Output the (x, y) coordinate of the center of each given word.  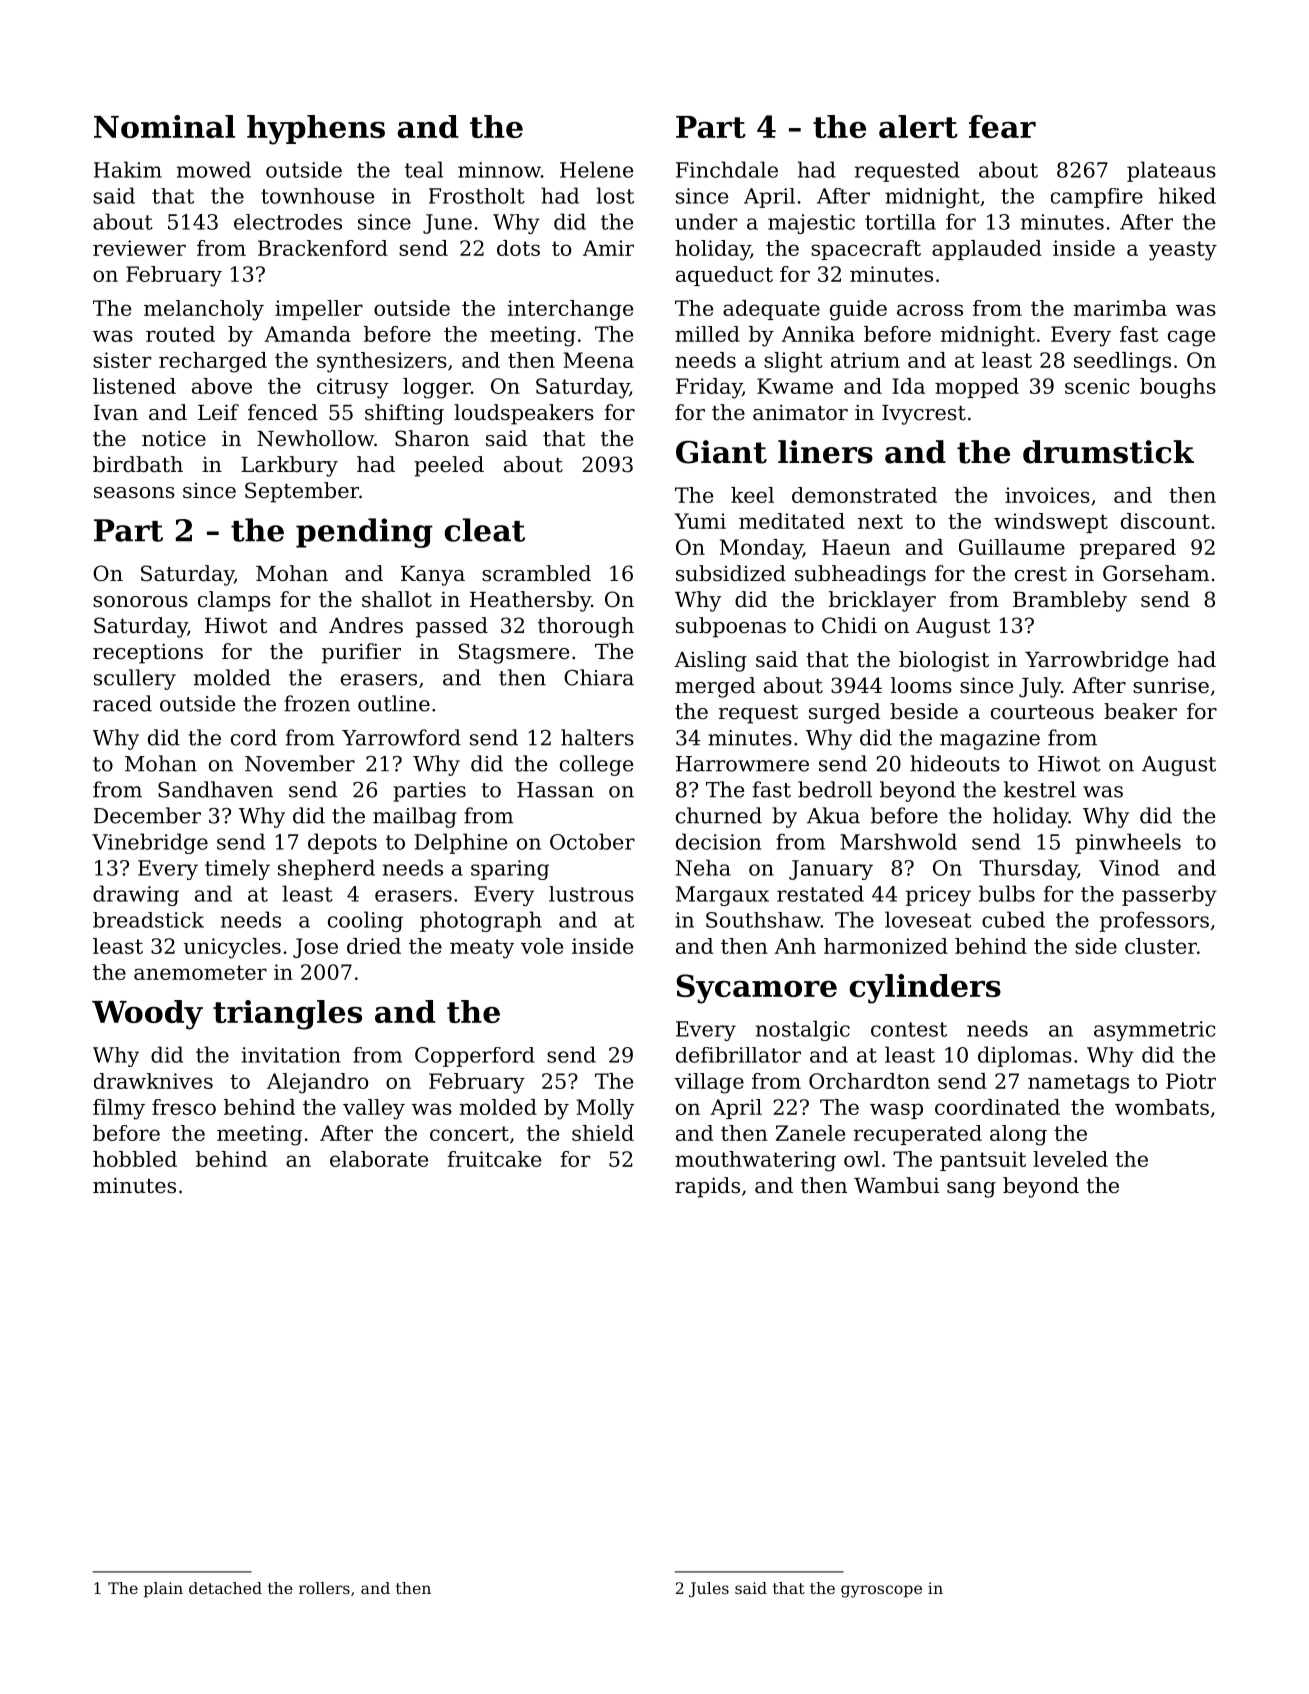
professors (1154, 921)
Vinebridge (150, 843)
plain (163, 1590)
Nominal (164, 126)
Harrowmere (742, 764)
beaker (1140, 711)
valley (374, 1109)
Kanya (433, 576)
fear (1002, 126)
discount (1165, 521)
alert (918, 126)
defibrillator (738, 1055)
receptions (148, 653)
